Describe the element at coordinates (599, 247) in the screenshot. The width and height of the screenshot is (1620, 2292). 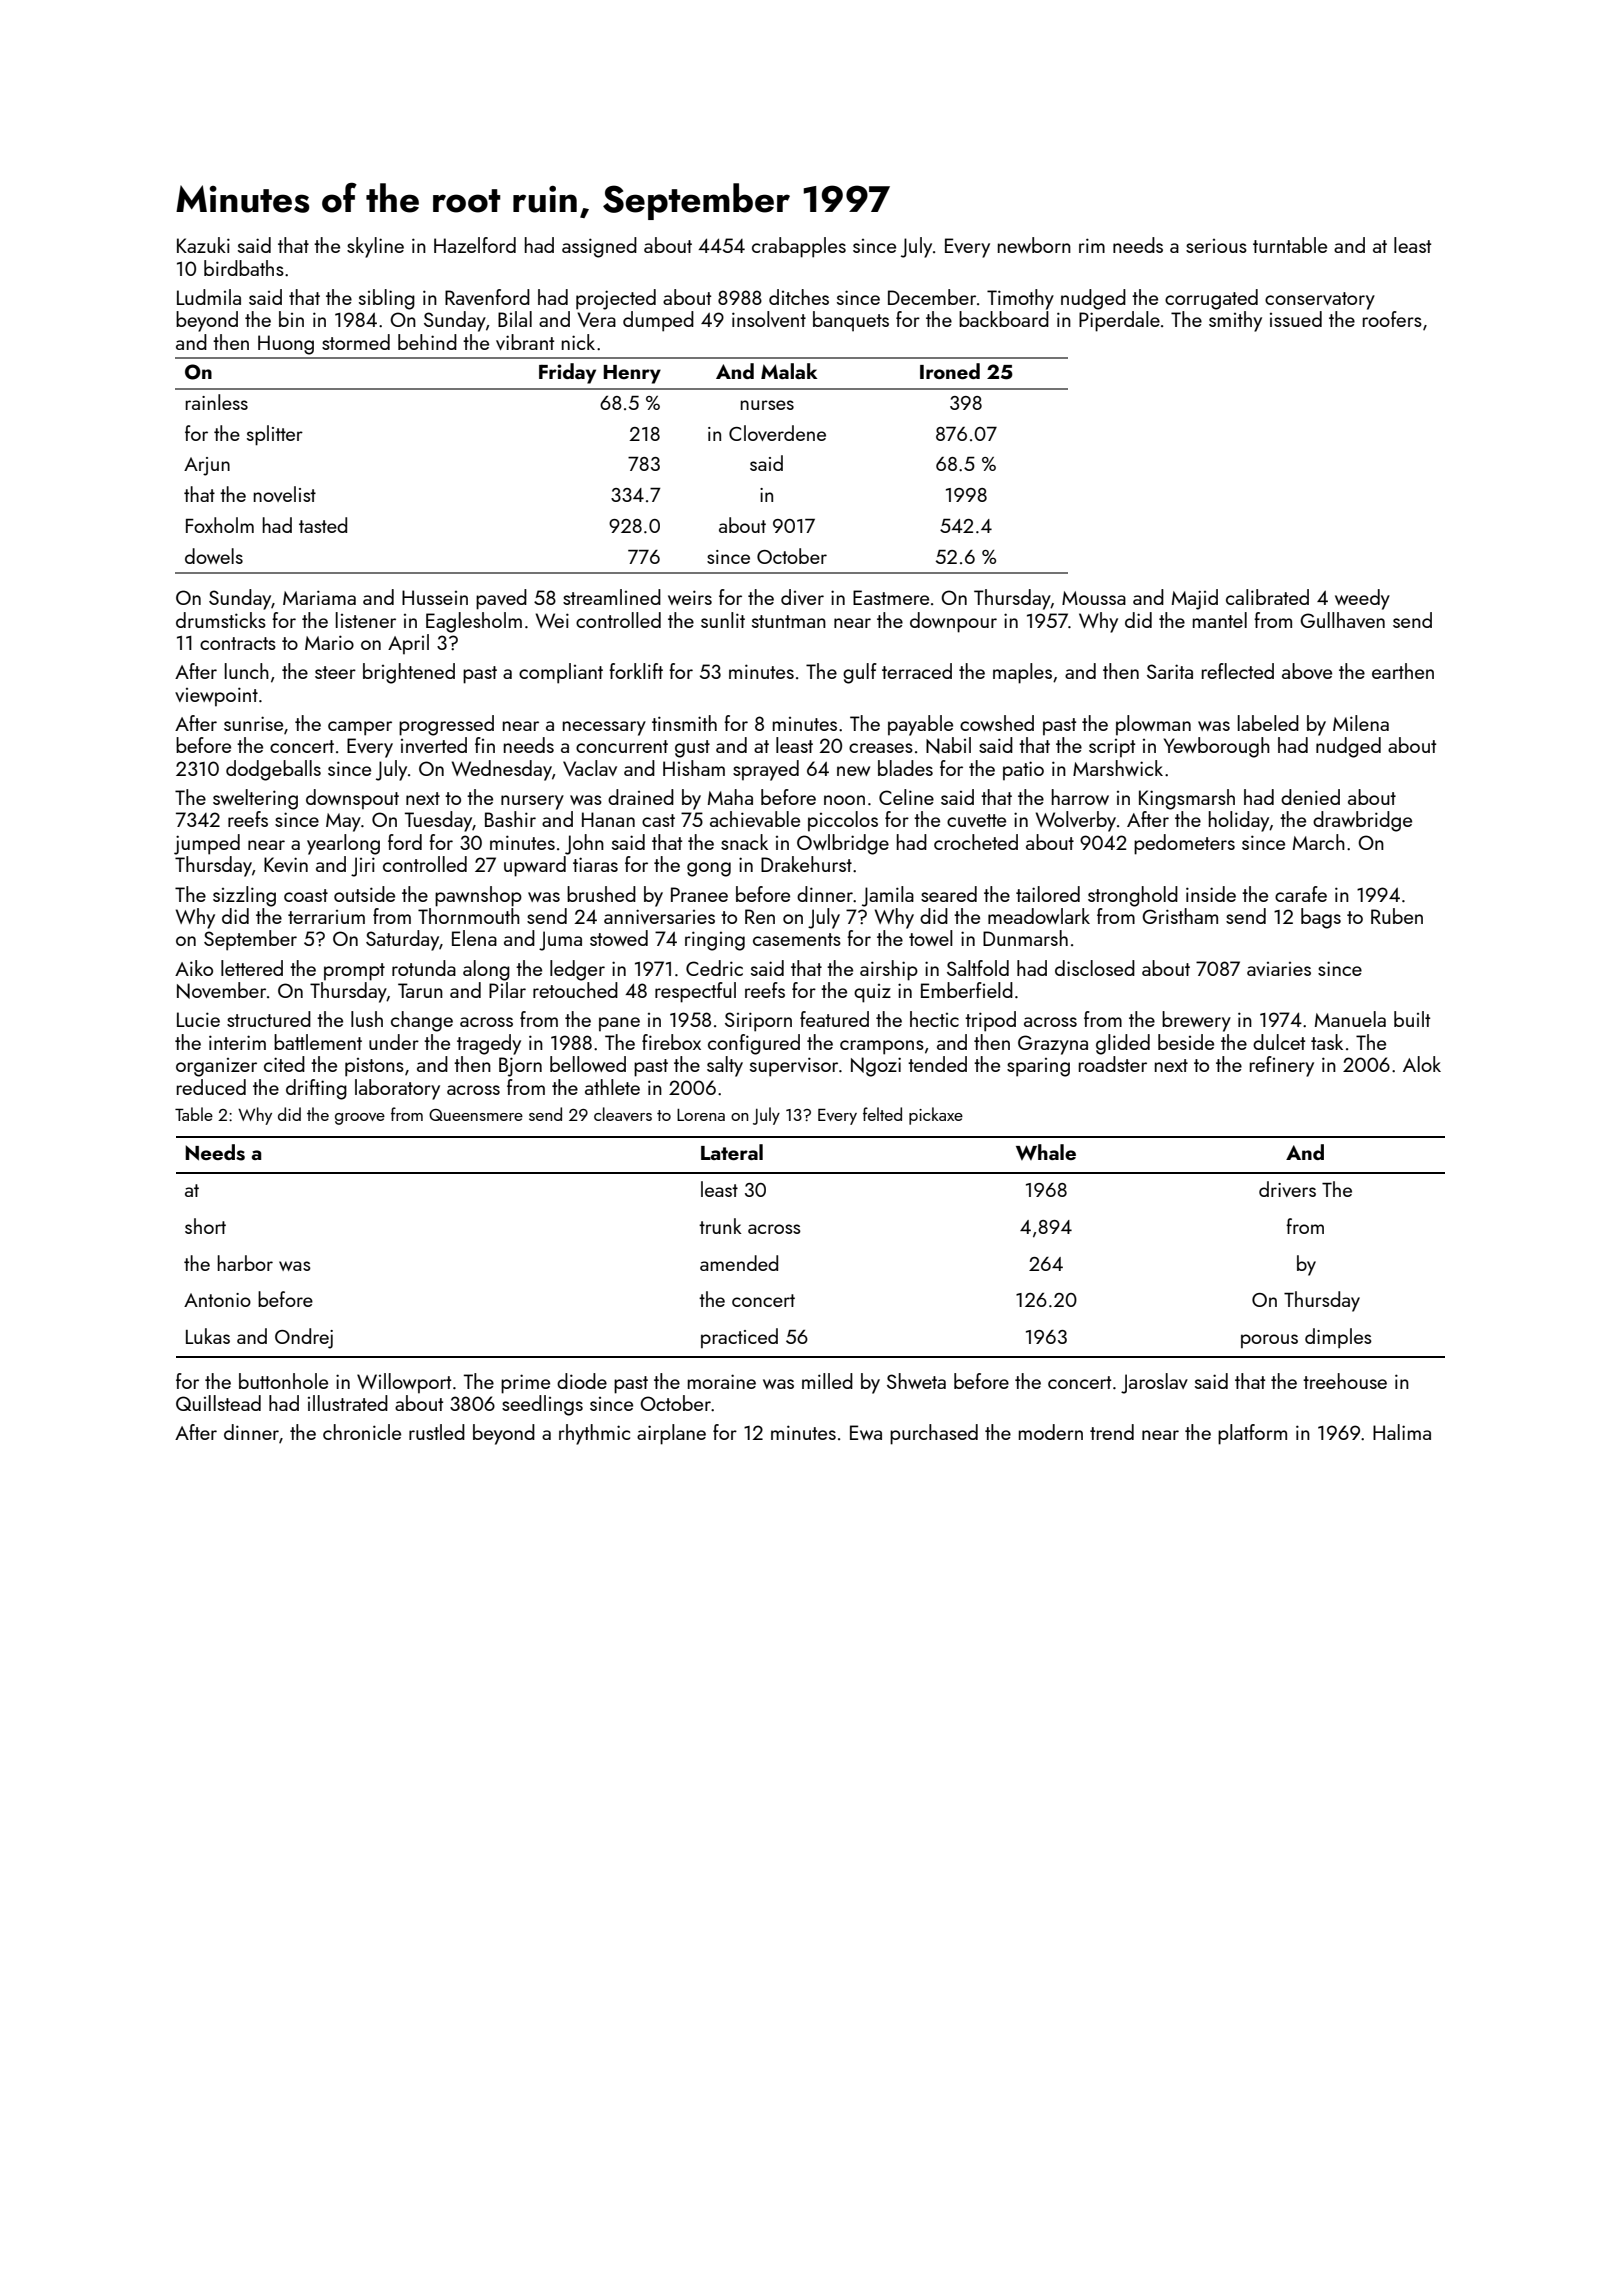
I see `assigned` at that location.
